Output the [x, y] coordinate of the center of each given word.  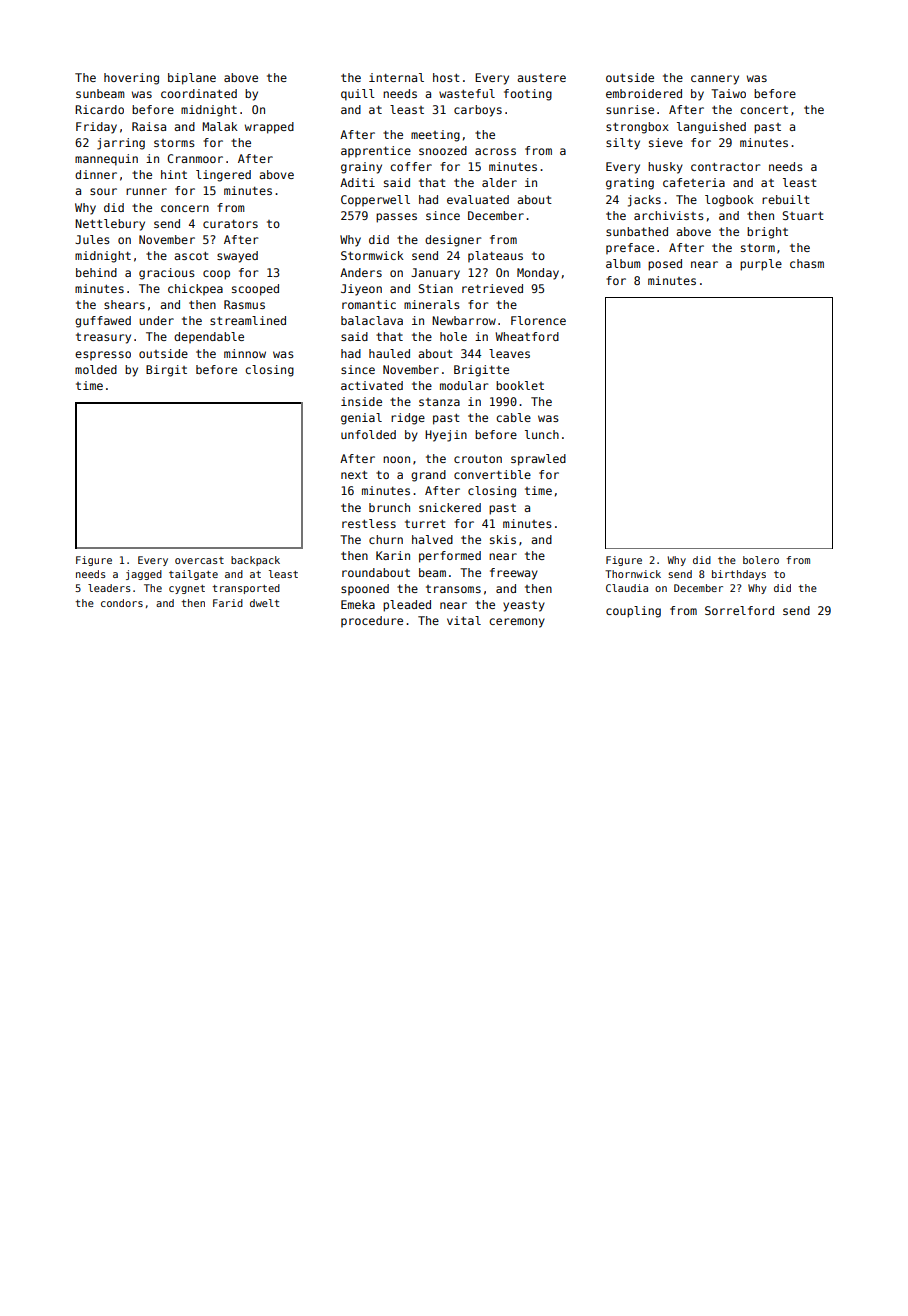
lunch [542, 434]
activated [372, 385]
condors [122, 603]
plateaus [495, 256]
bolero [761, 560]
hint [174, 174]
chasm [807, 263]
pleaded [407, 606]
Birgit [166, 371]
